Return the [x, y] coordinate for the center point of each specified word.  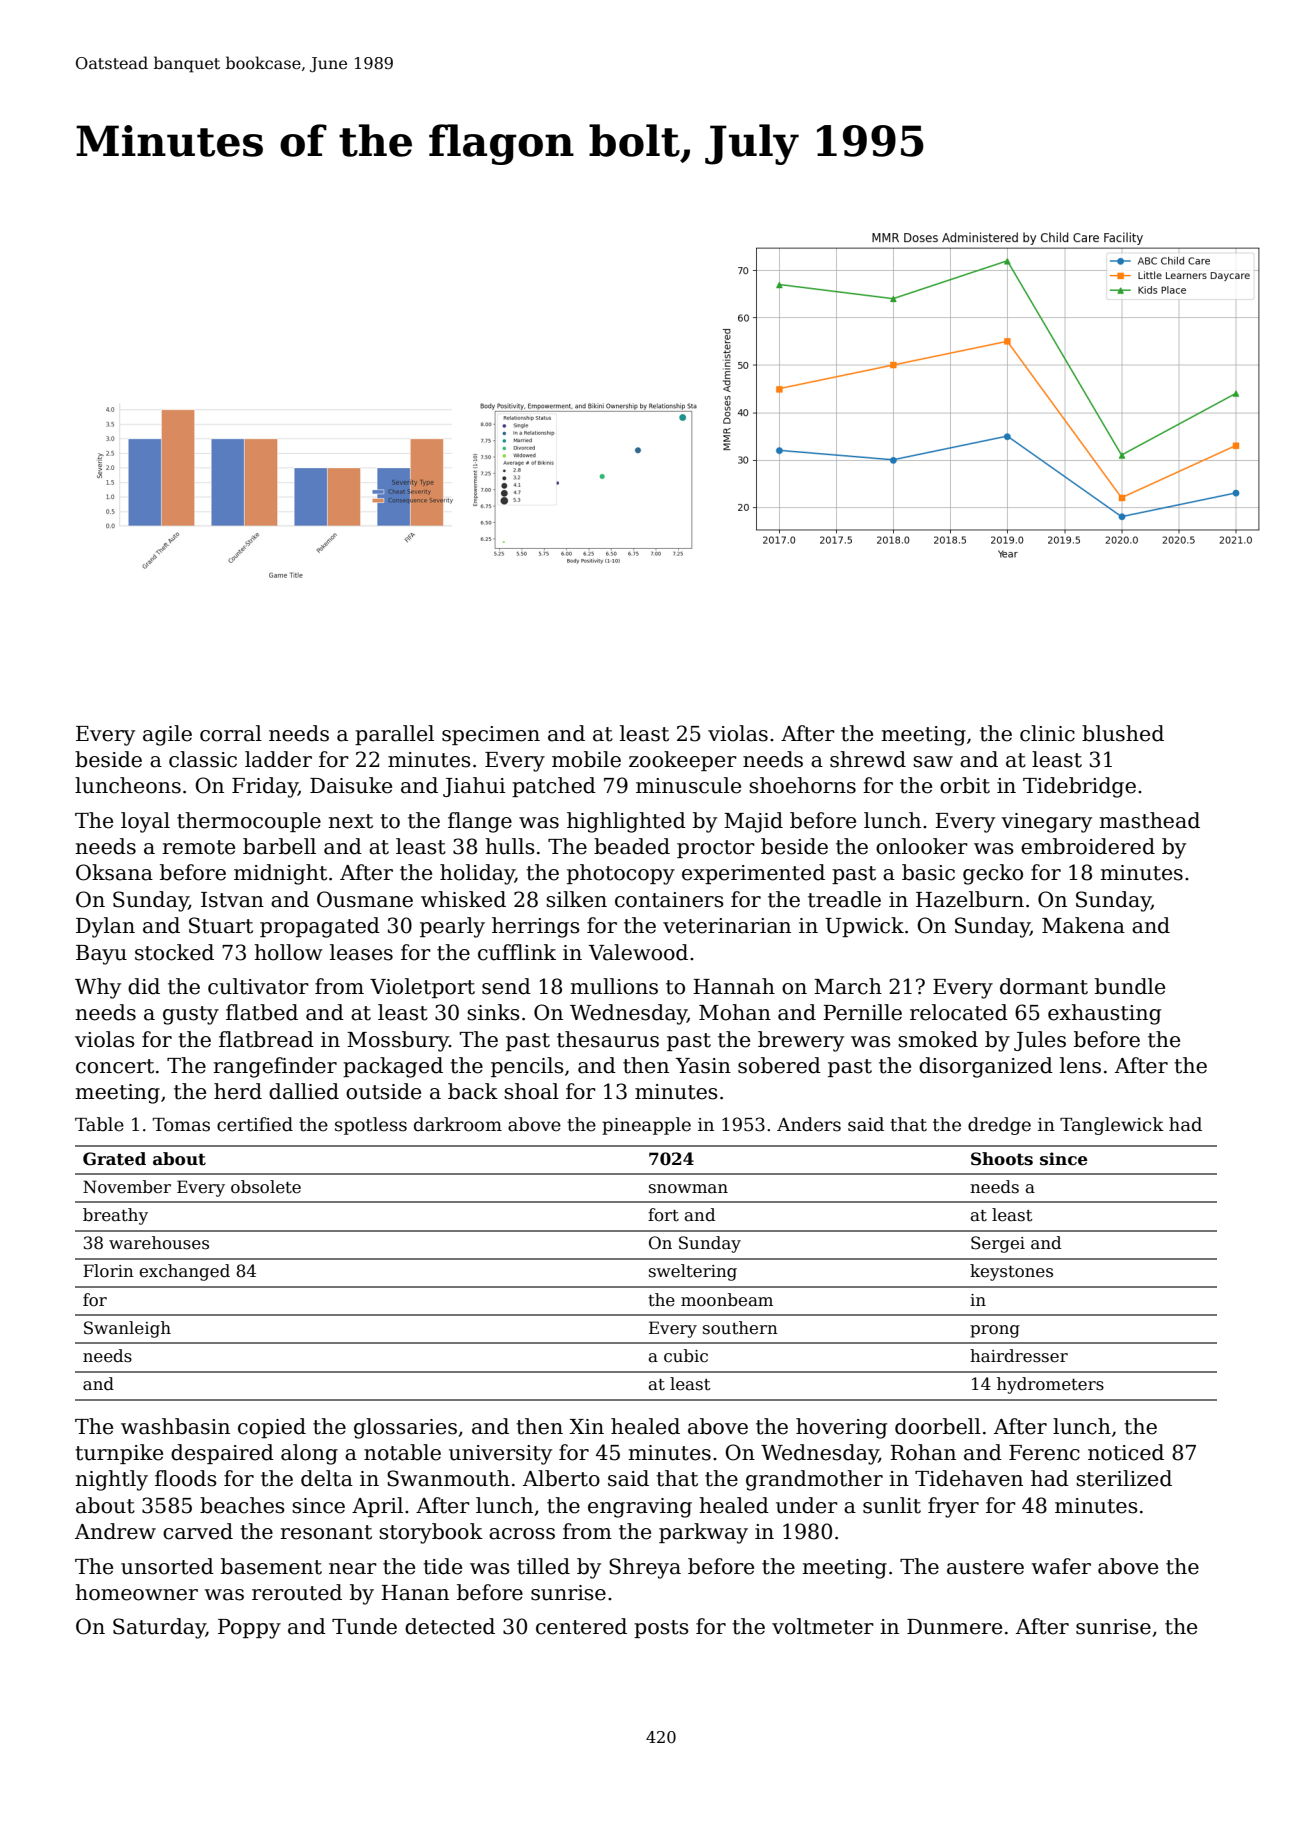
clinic [1047, 733]
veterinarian [727, 926]
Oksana [114, 872]
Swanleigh [127, 1329]
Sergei [998, 1244]
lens [1080, 1065]
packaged [393, 1067]
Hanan [415, 1593]
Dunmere [954, 1627]
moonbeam [727, 1300]
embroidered [1088, 846]
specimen [491, 735]
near [353, 1569]
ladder [278, 759]
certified [255, 1124]
